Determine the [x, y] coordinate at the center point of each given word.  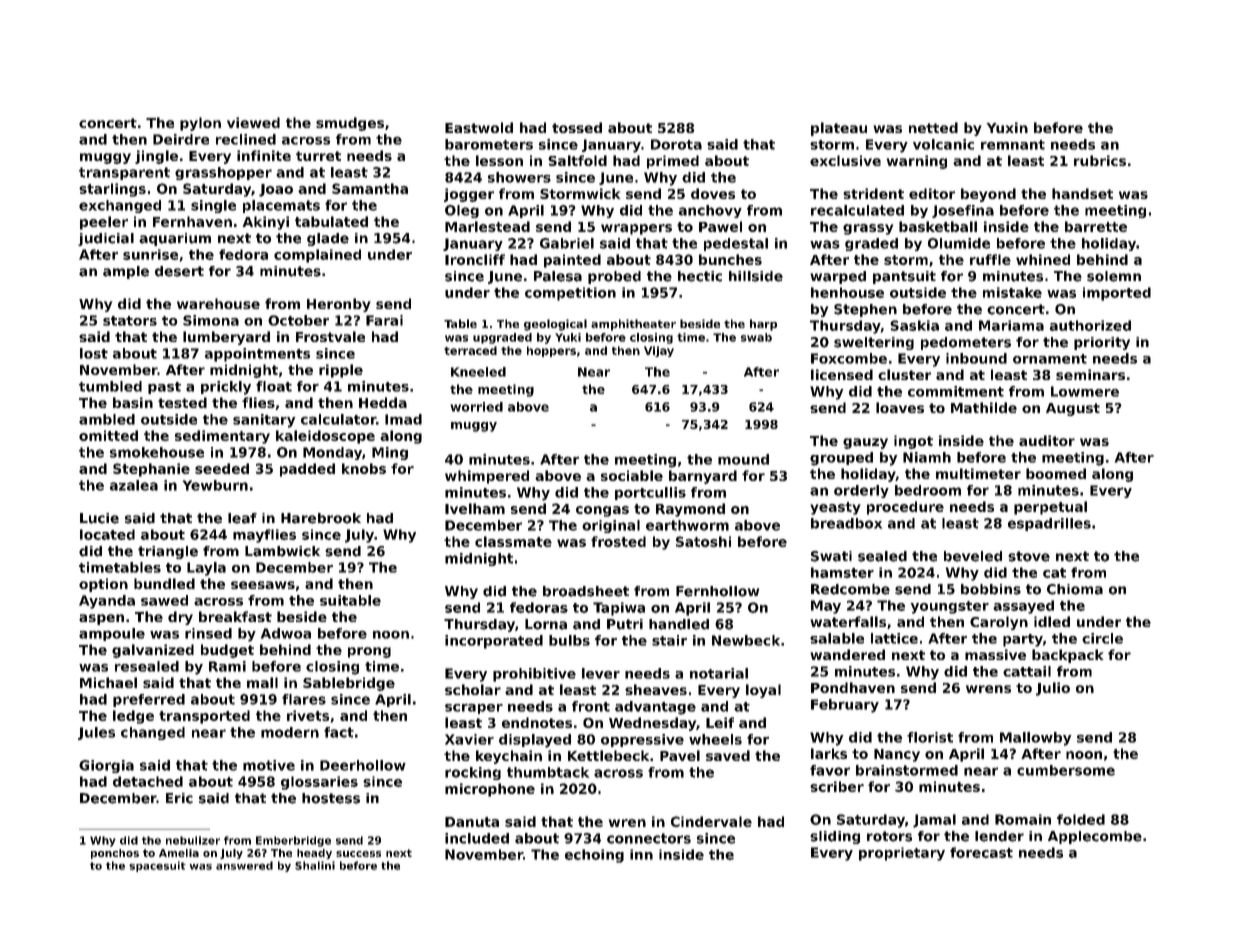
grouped [841, 459]
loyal [763, 691]
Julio [1053, 689]
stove [1029, 556]
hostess [331, 798]
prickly [226, 388]
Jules [96, 733]
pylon [200, 124]
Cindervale [711, 821]
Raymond [690, 510]
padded [307, 470]
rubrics [1100, 160]
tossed [577, 127]
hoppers [551, 351]
